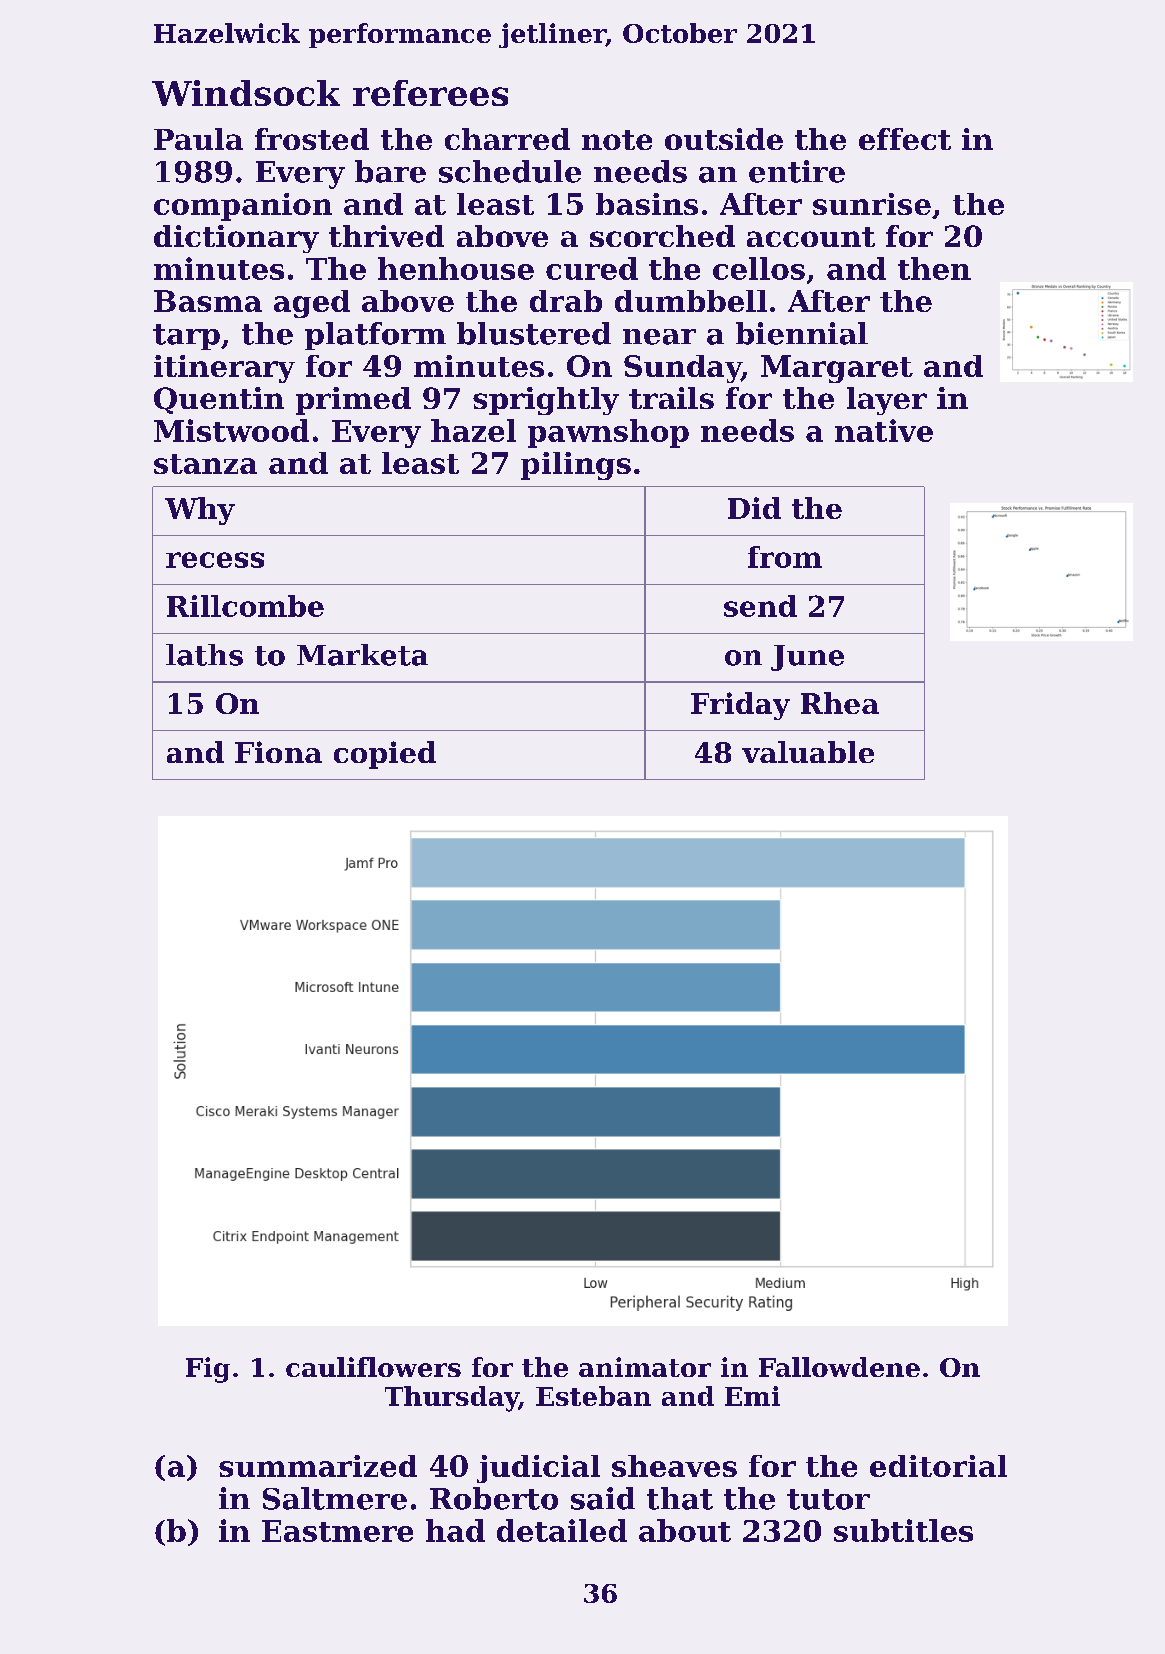 The width and height of the screenshot is (1165, 1654). What do you see at coordinates (938, 1466) in the screenshot?
I see `editorial` at bounding box center [938, 1466].
